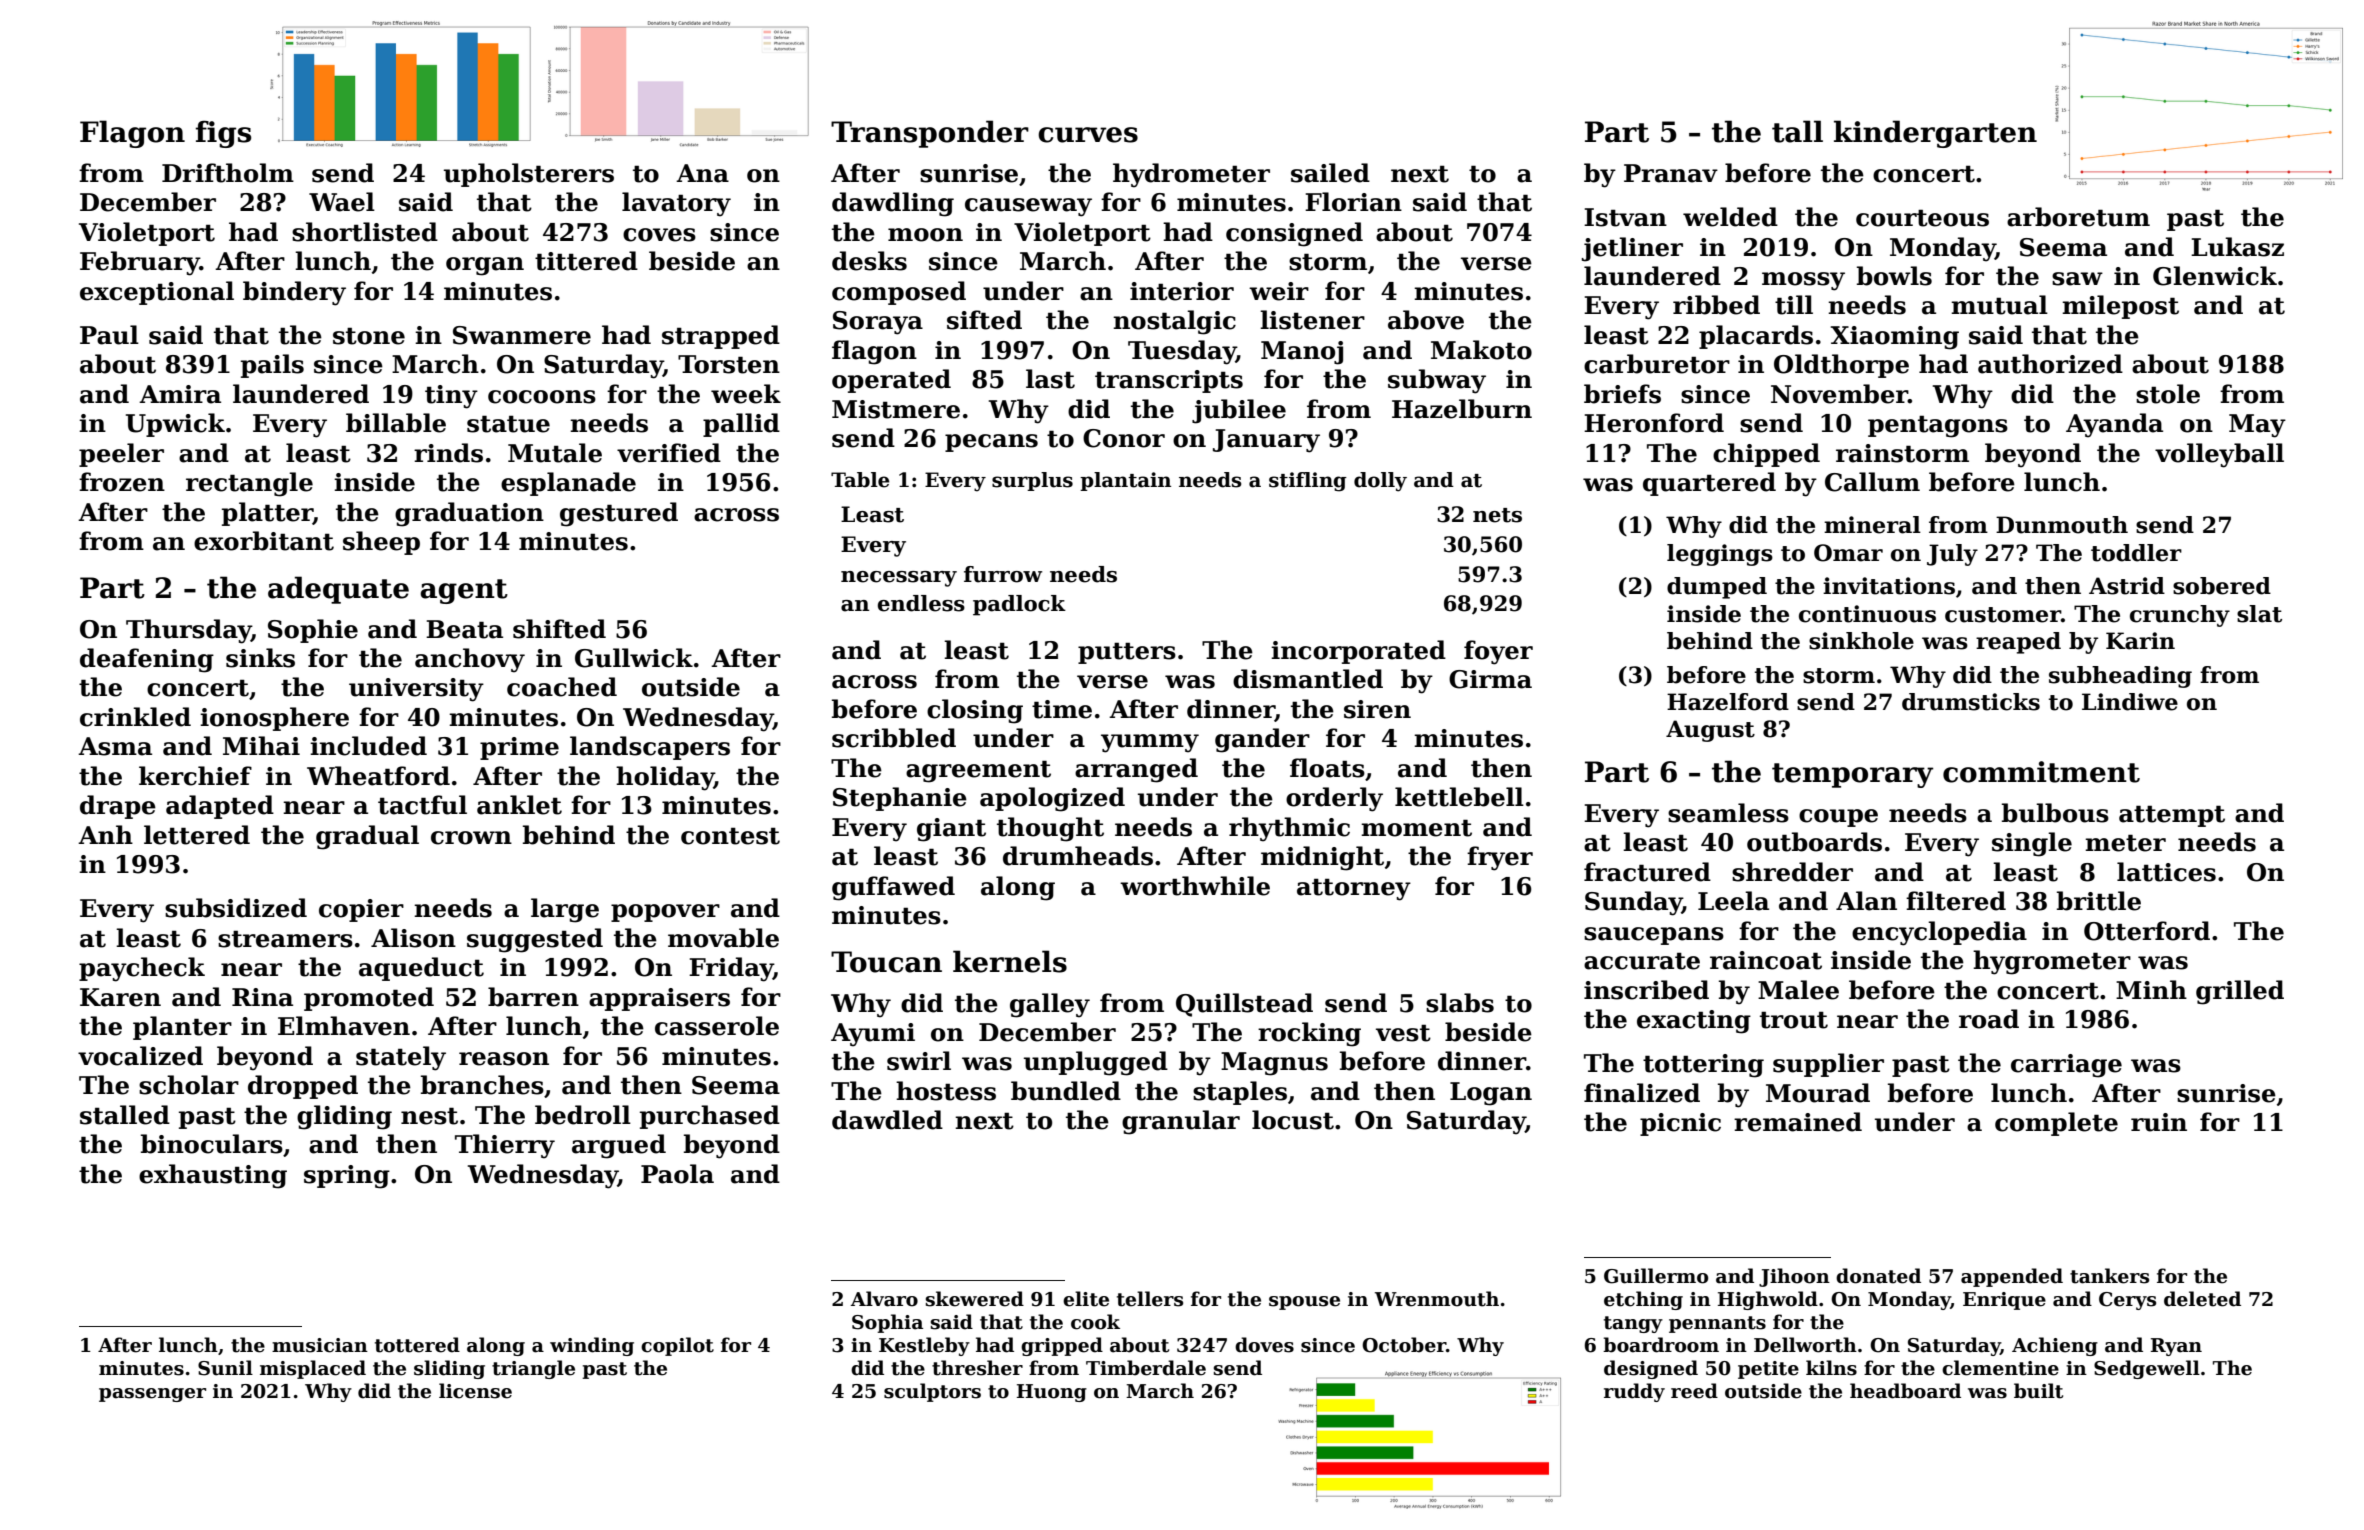 The width and height of the image is (2364, 1530). I want to click on slabs, so click(1460, 1003).
